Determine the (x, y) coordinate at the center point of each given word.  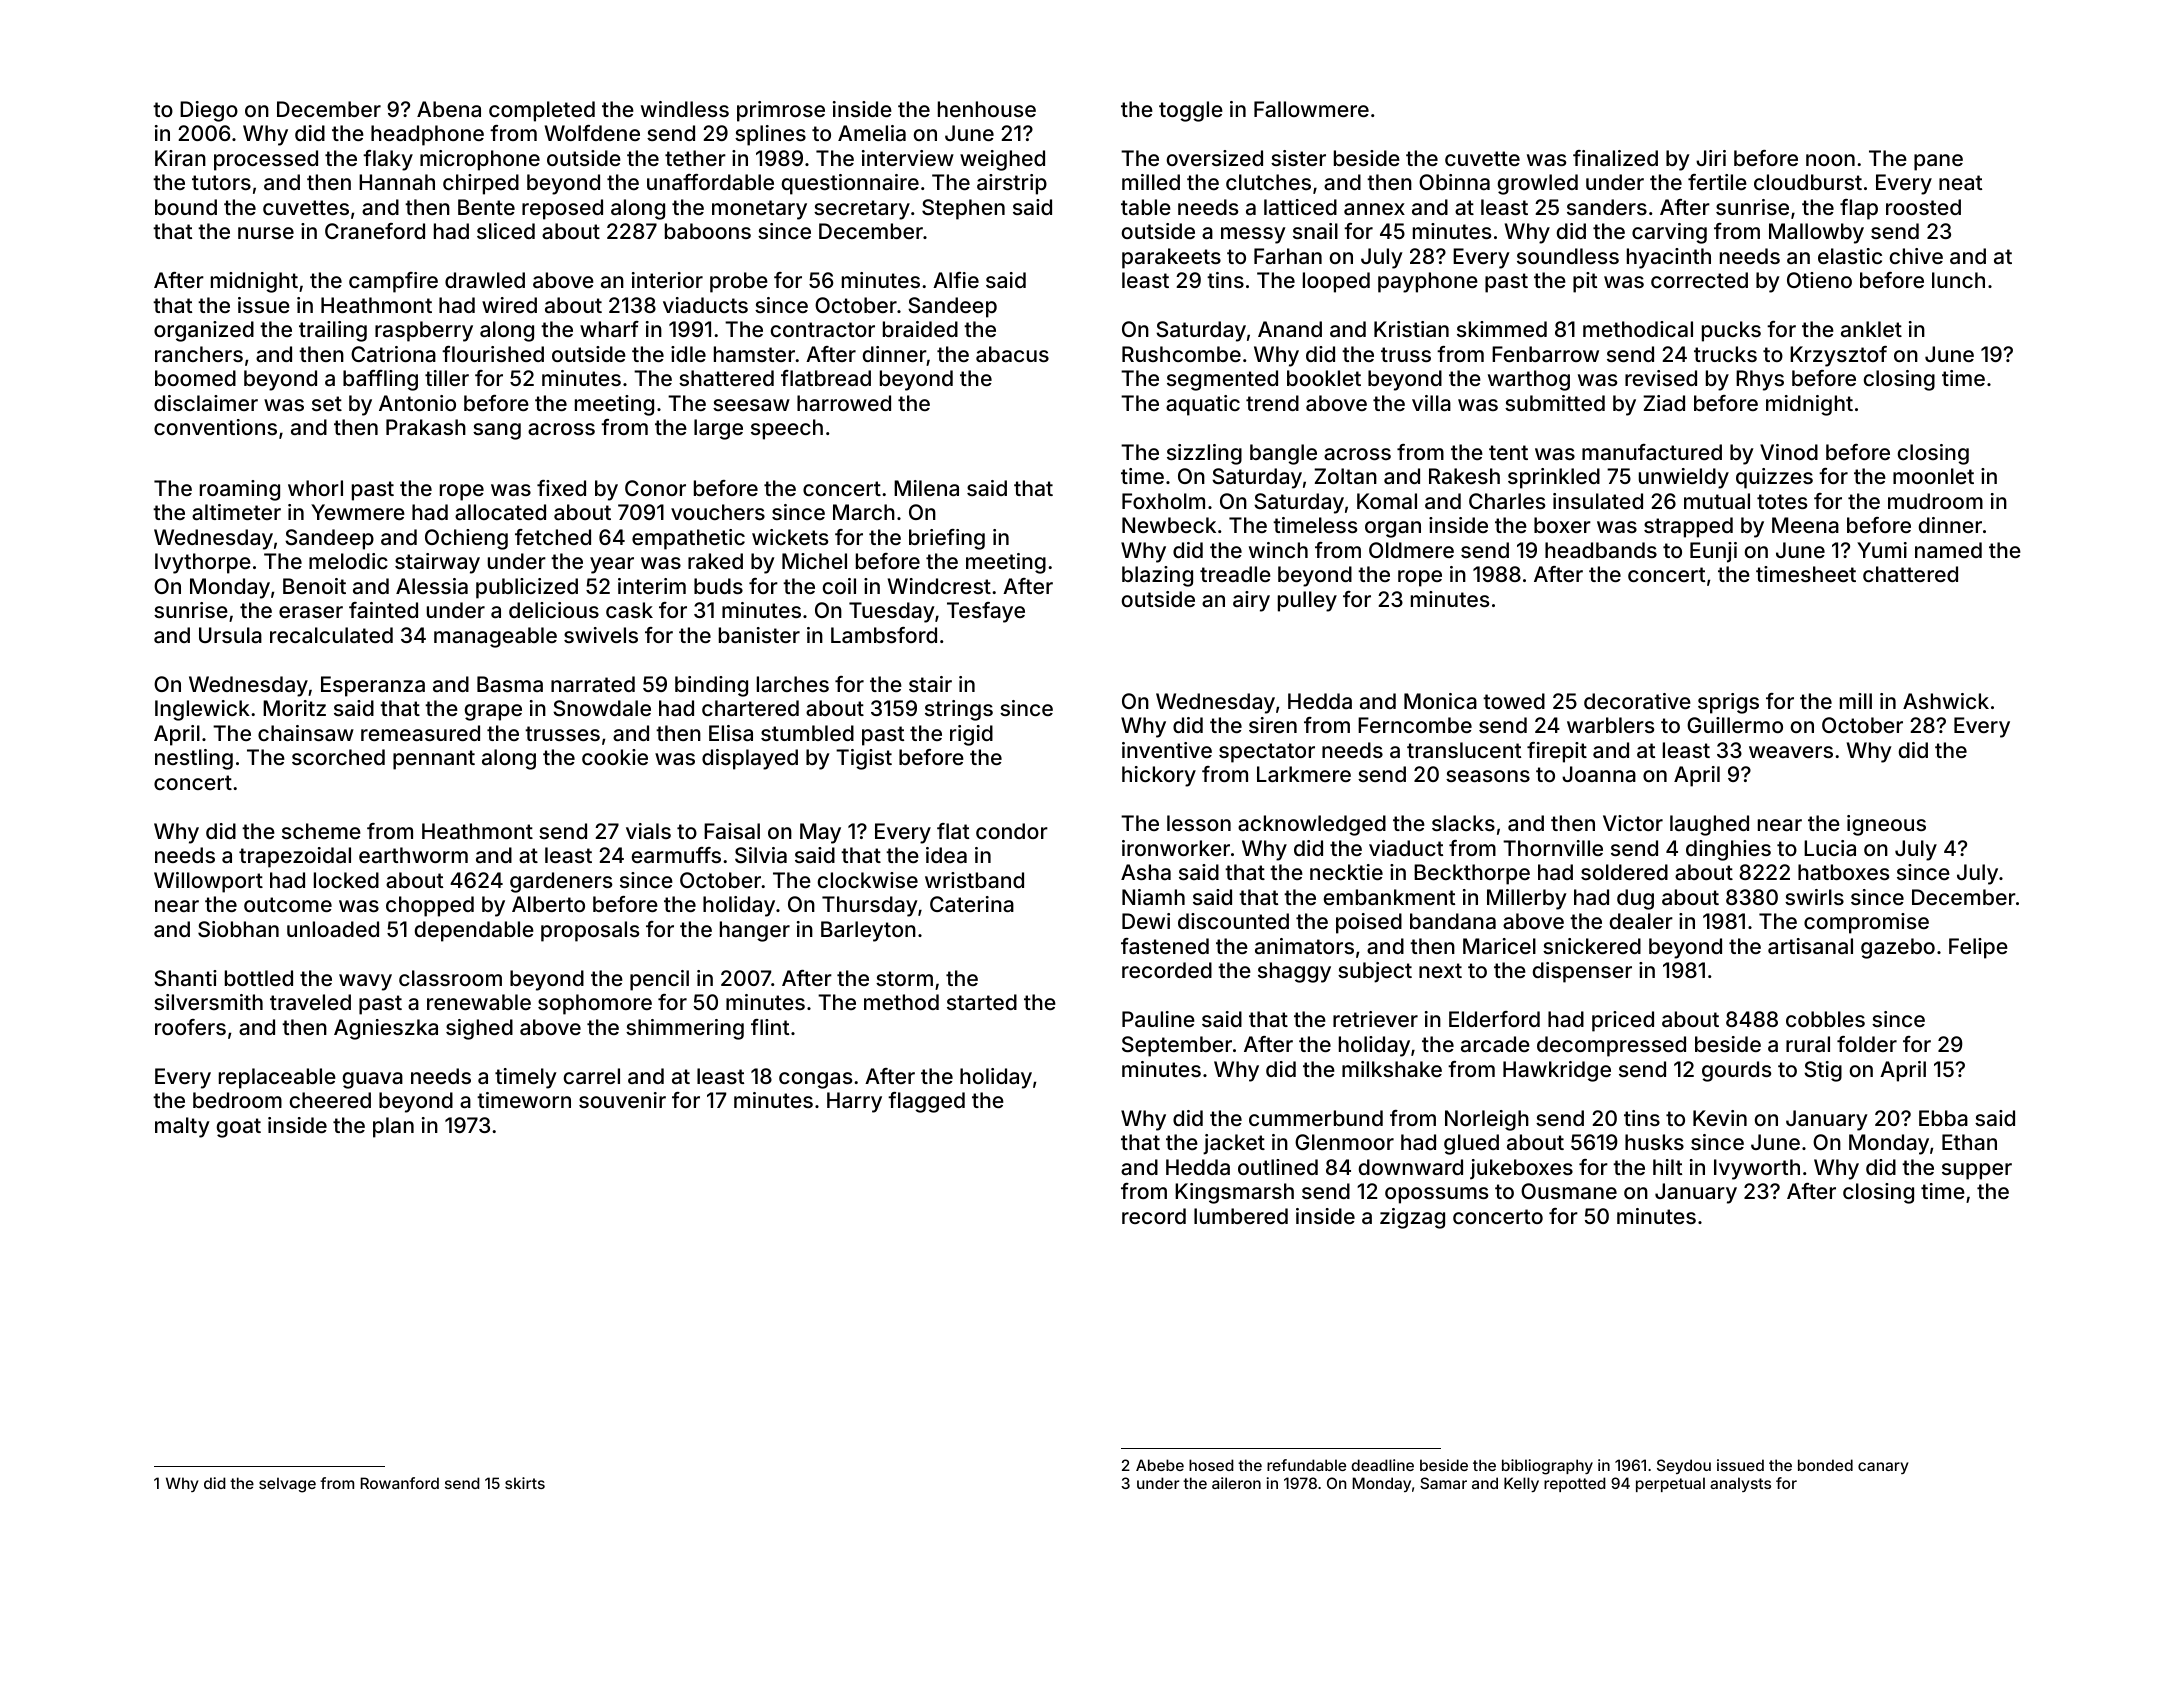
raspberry (424, 331)
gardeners (561, 882)
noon (1830, 160)
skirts (525, 1483)
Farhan (1288, 256)
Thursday (870, 906)
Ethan (1969, 1142)
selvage (287, 1485)
